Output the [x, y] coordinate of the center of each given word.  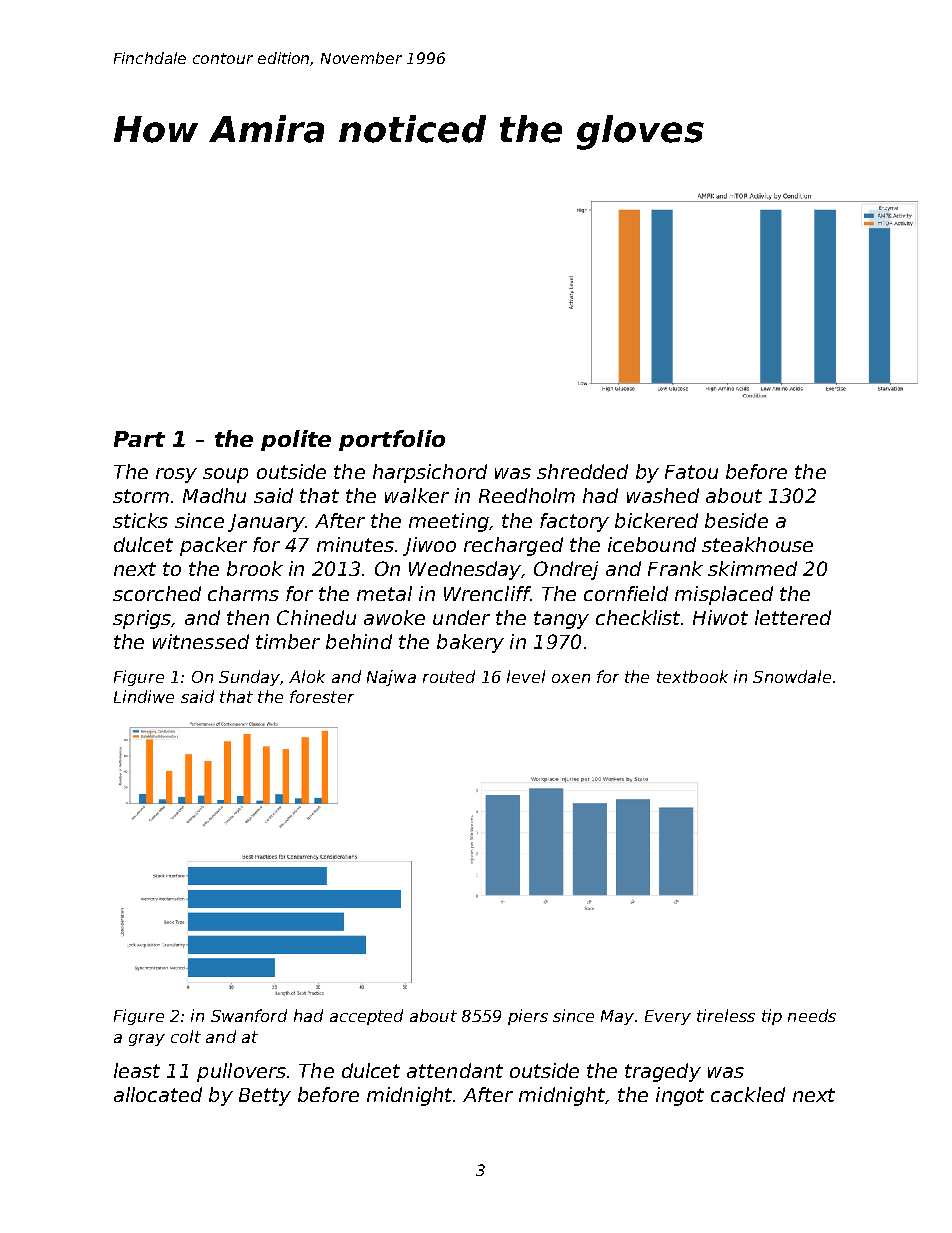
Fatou [691, 472]
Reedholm [527, 495]
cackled [748, 1094]
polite [296, 440]
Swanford [249, 1015]
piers [528, 1017]
